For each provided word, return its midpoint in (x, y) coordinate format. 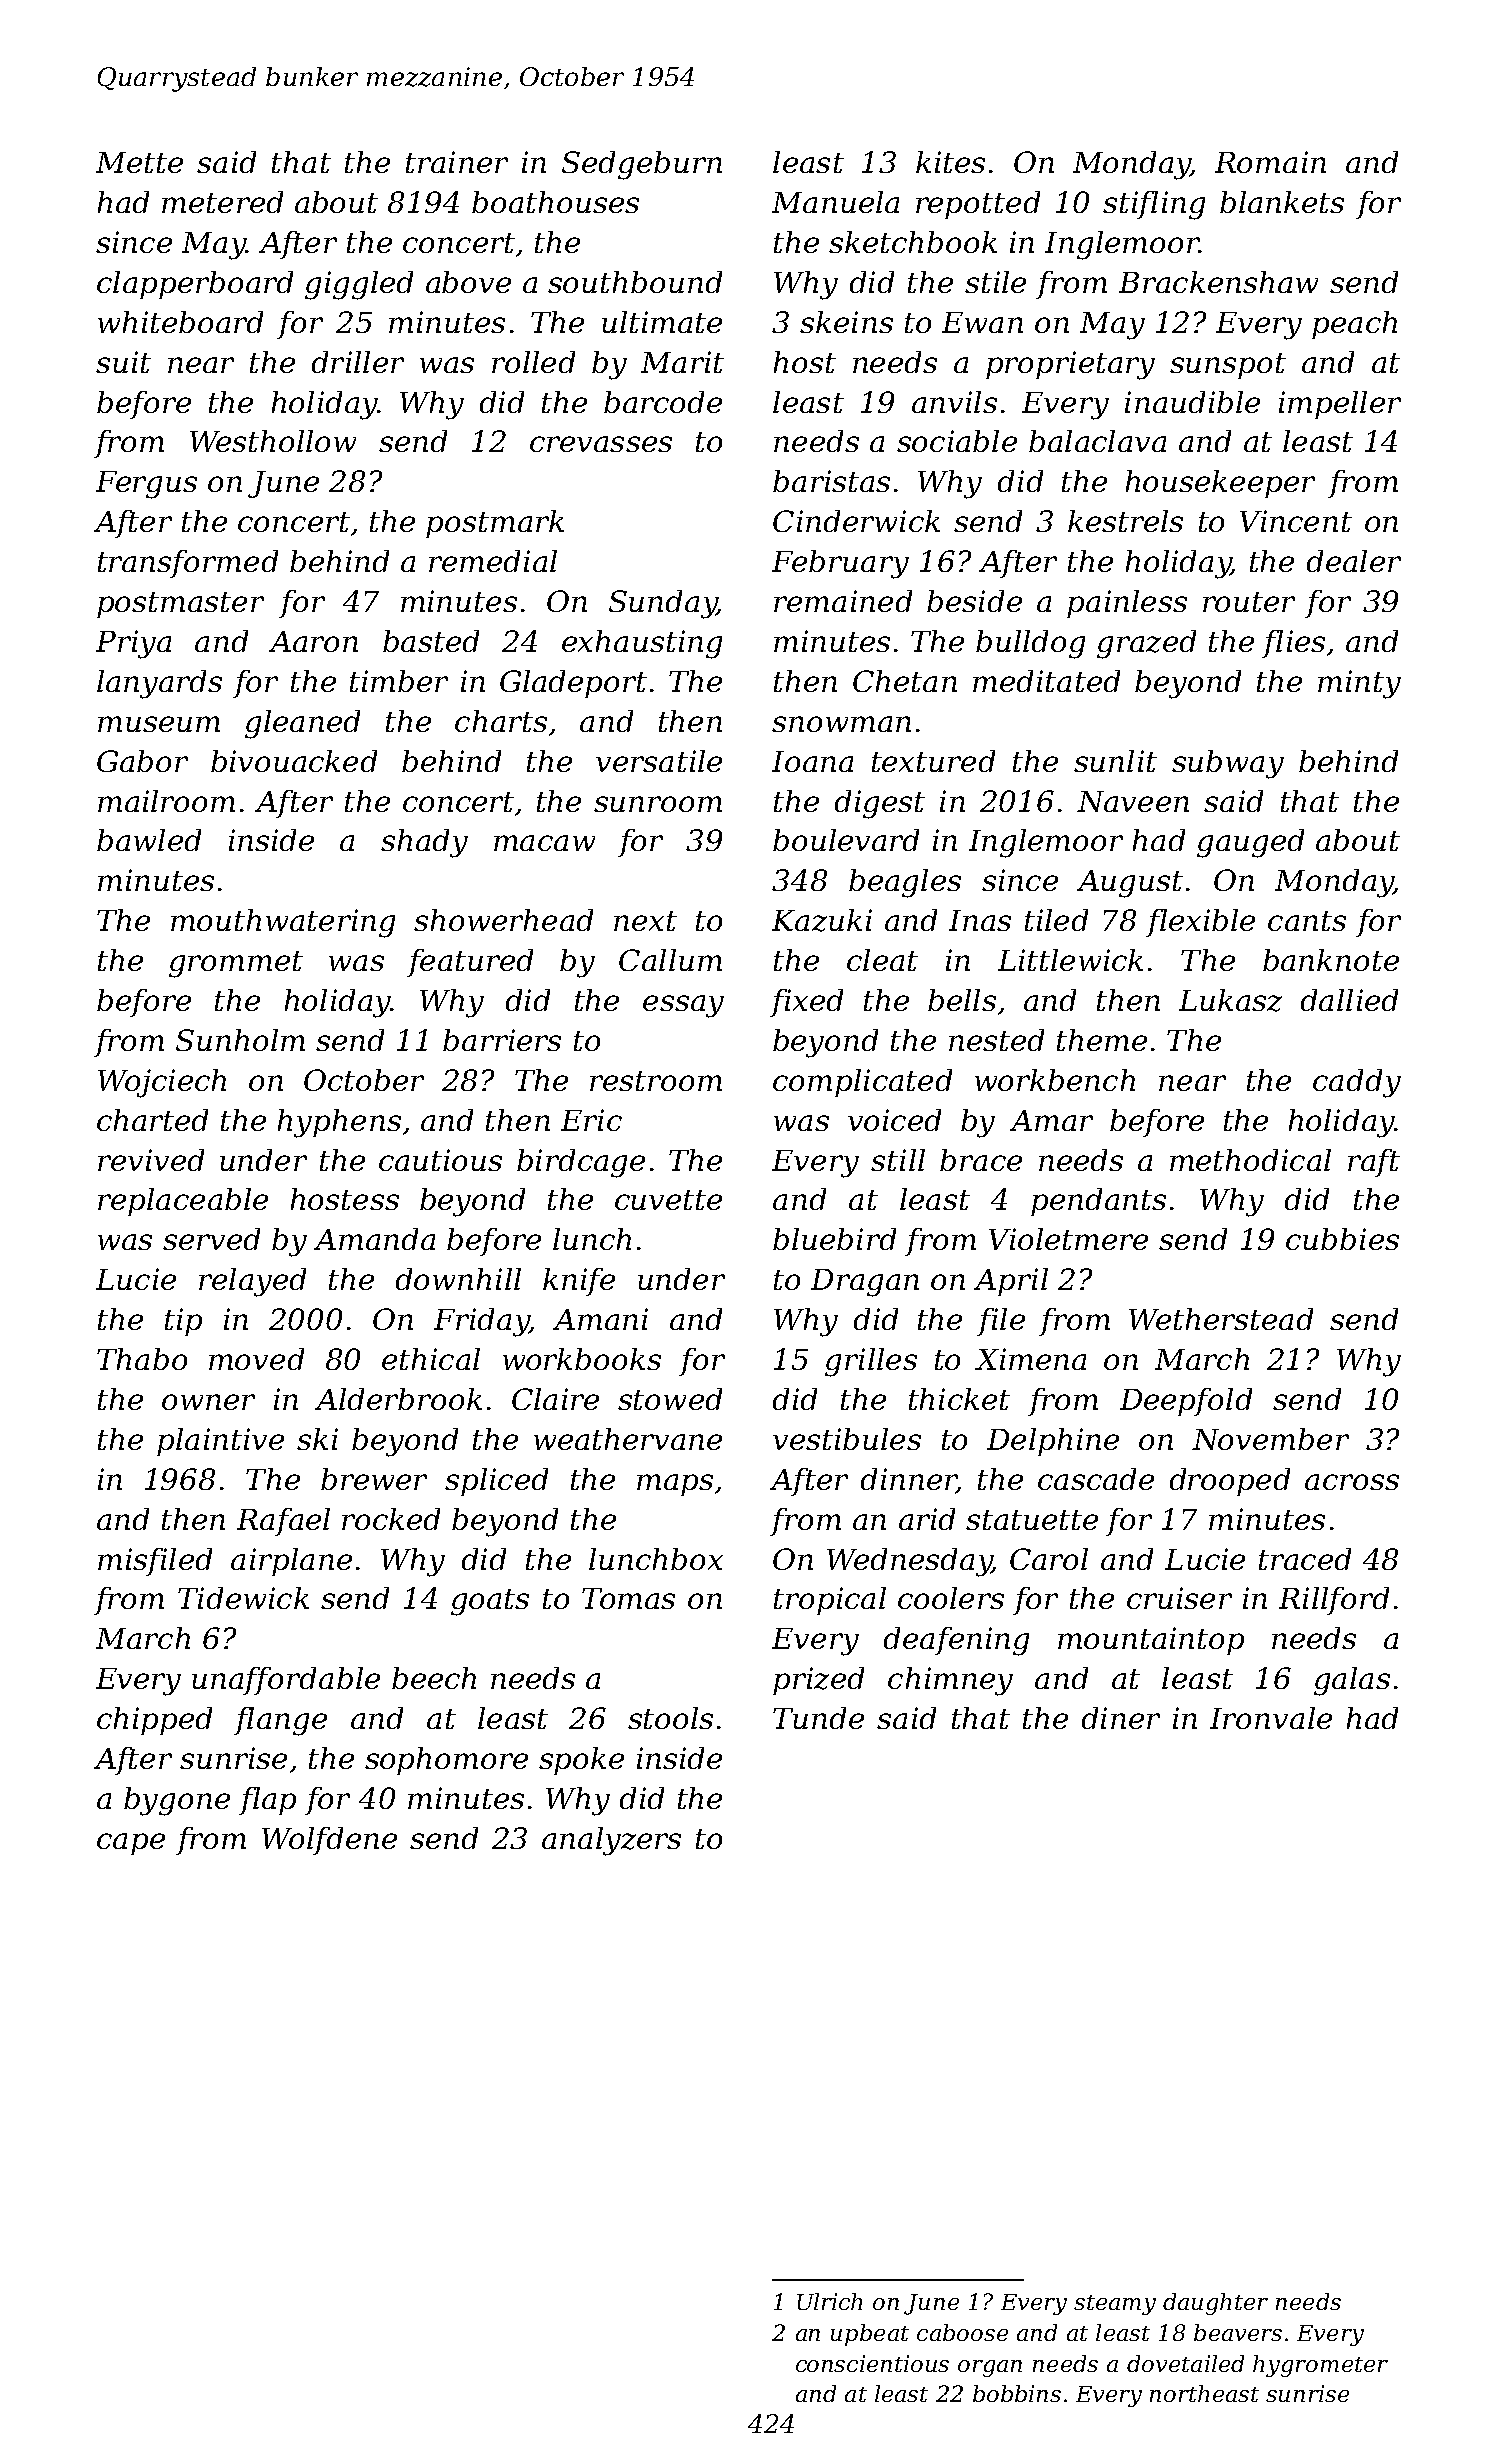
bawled (149, 840)
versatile (659, 761)
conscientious (872, 2363)
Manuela (835, 202)
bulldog (1030, 644)
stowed (670, 1399)
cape (131, 1844)
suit (123, 362)
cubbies (1342, 1239)
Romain (1270, 162)
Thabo (142, 1359)
